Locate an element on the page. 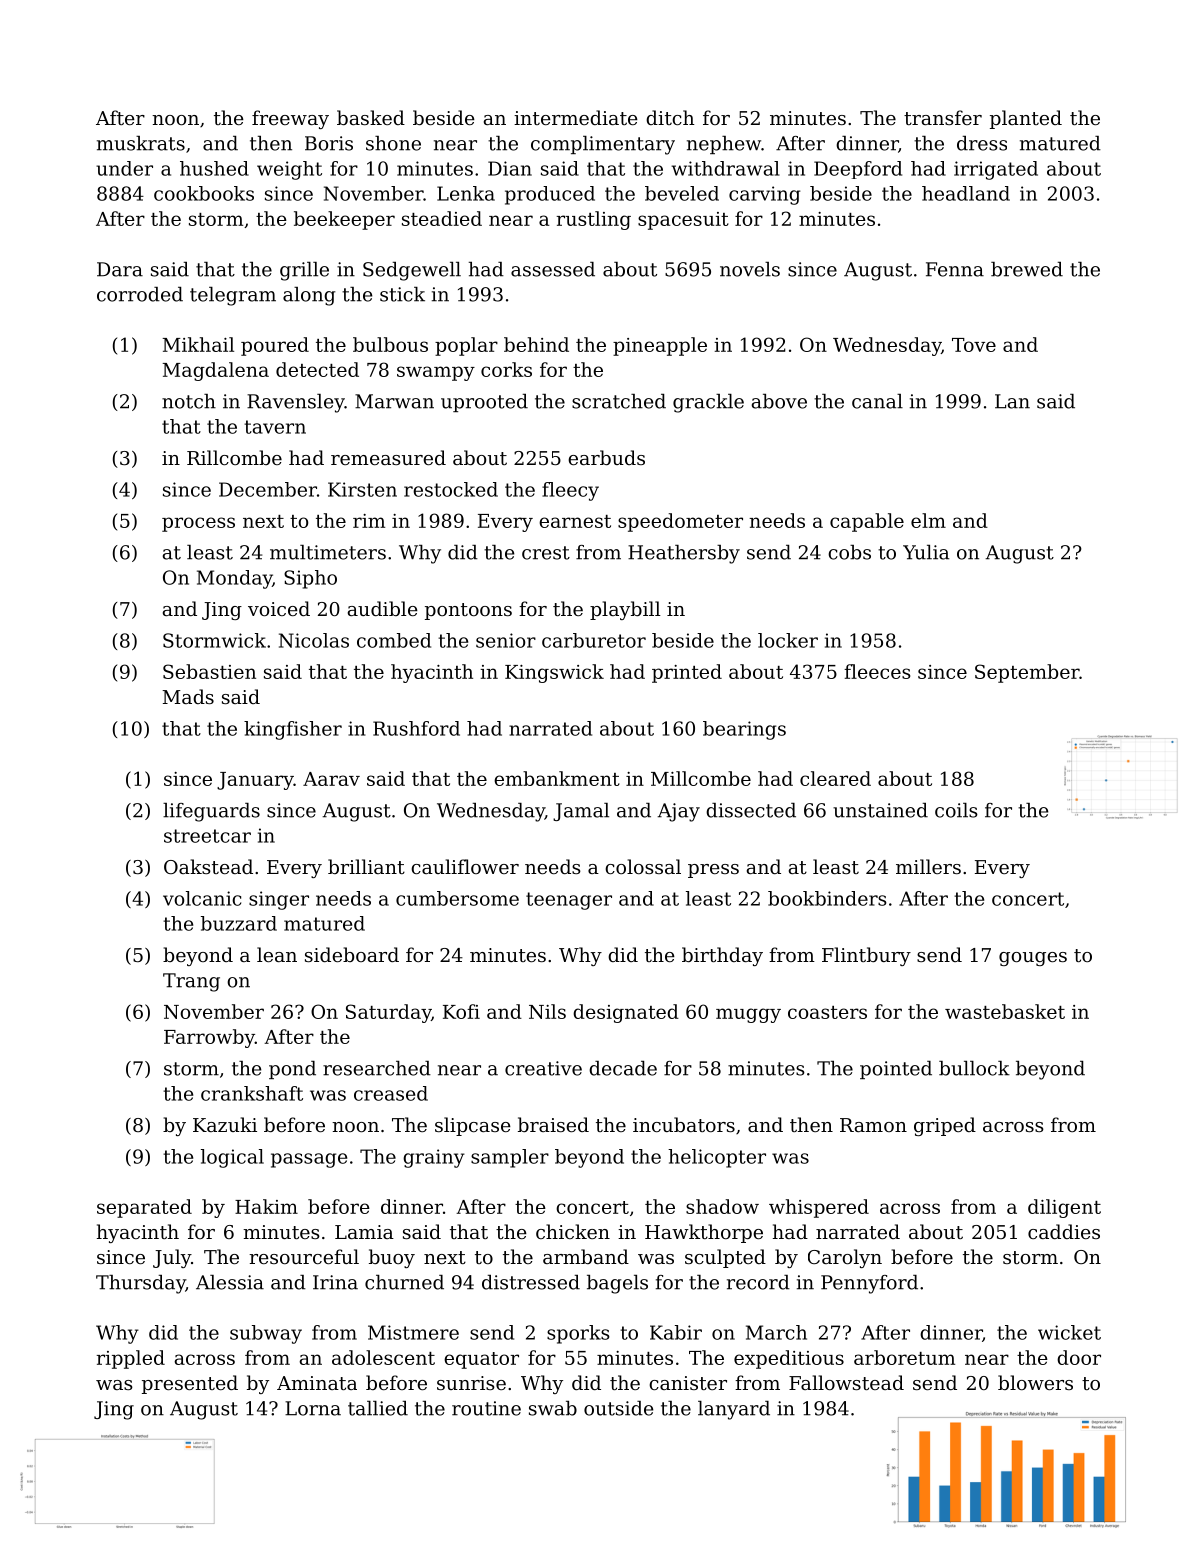  assessed is located at coordinates (553, 269).
